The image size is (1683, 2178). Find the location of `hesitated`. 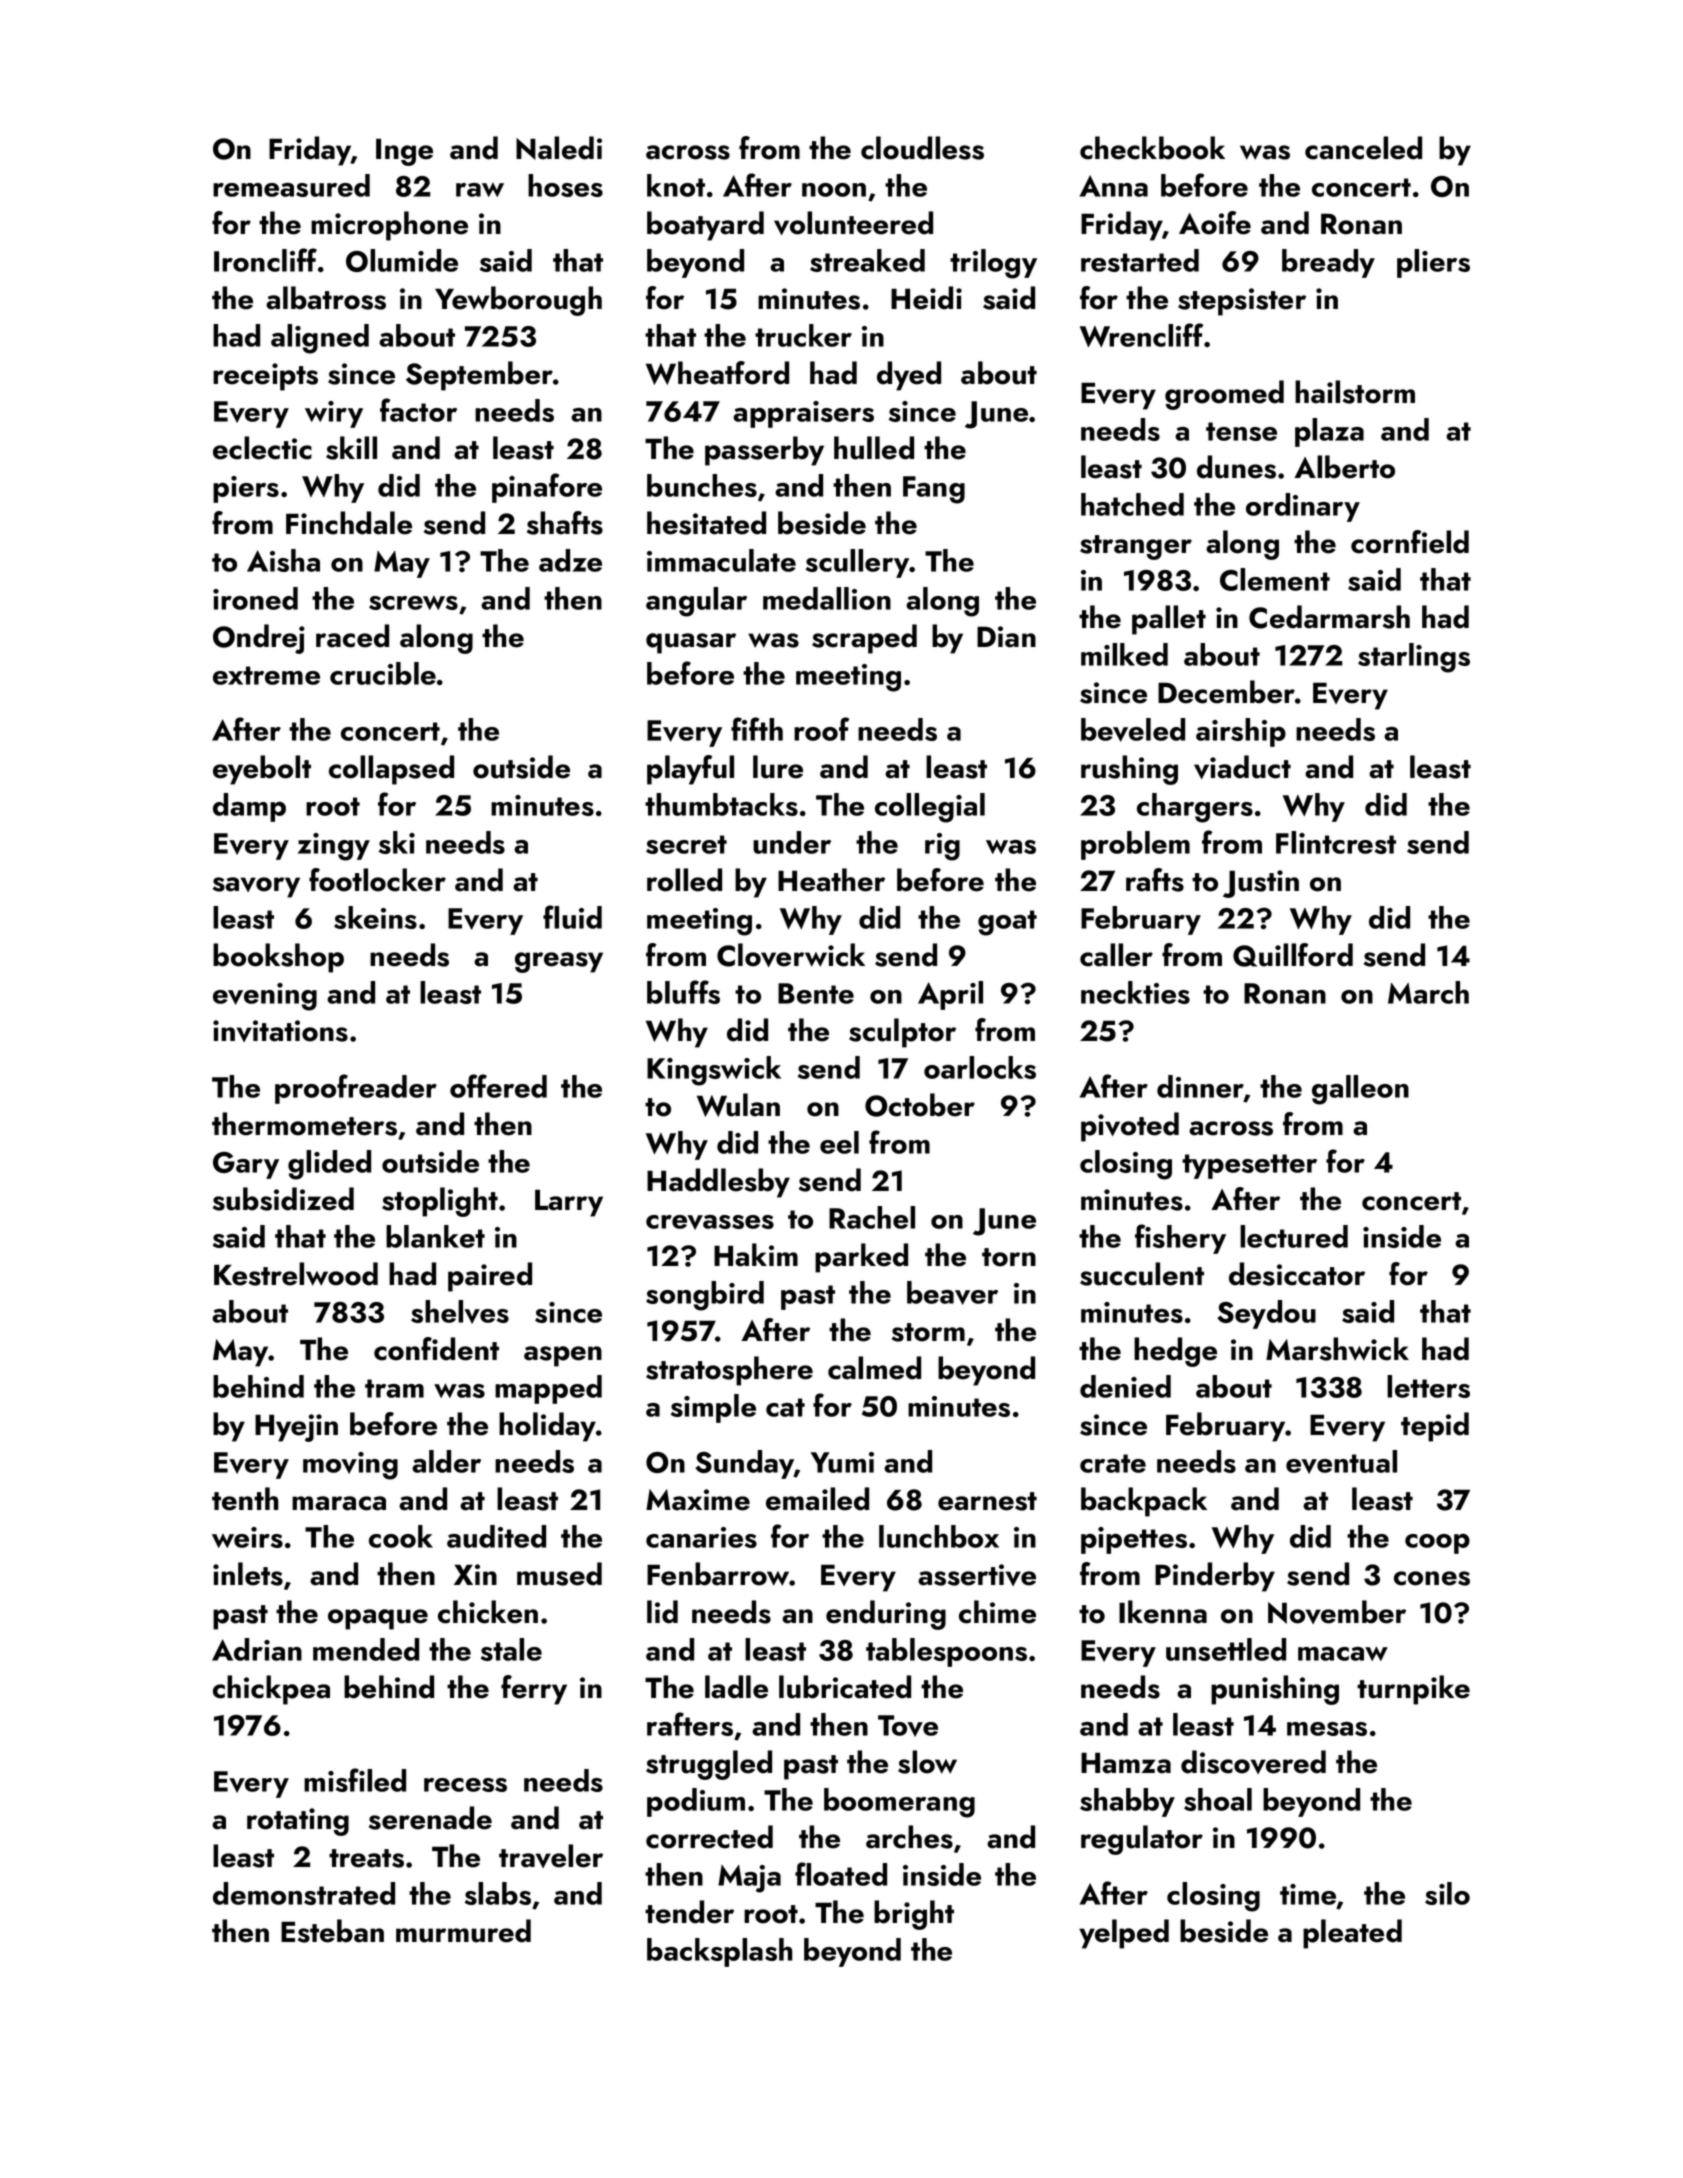

hesitated is located at coordinates (706, 523).
